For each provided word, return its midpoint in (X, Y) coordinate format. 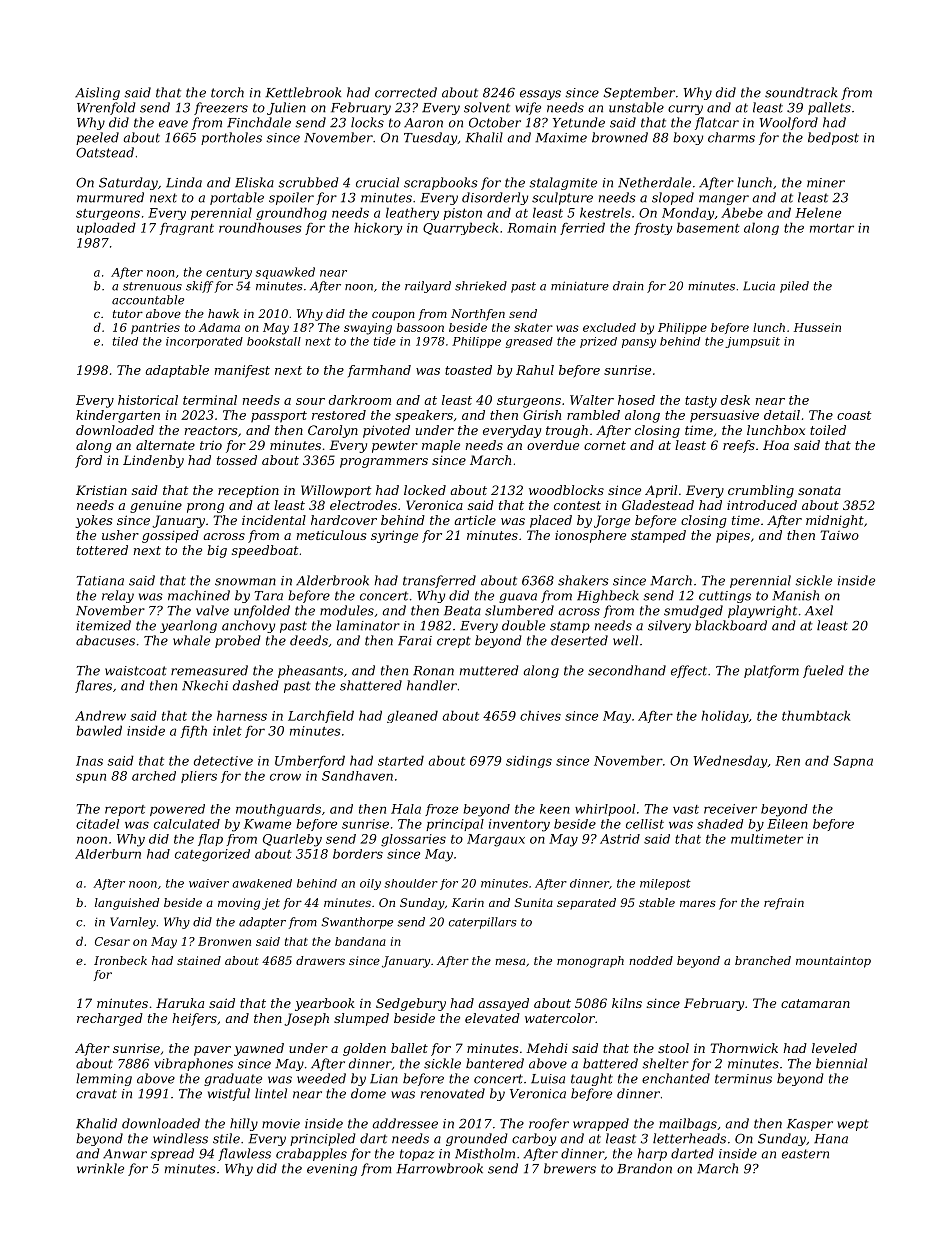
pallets (829, 108)
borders (358, 854)
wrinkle (100, 1168)
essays (540, 95)
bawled (99, 730)
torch (227, 92)
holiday (725, 716)
